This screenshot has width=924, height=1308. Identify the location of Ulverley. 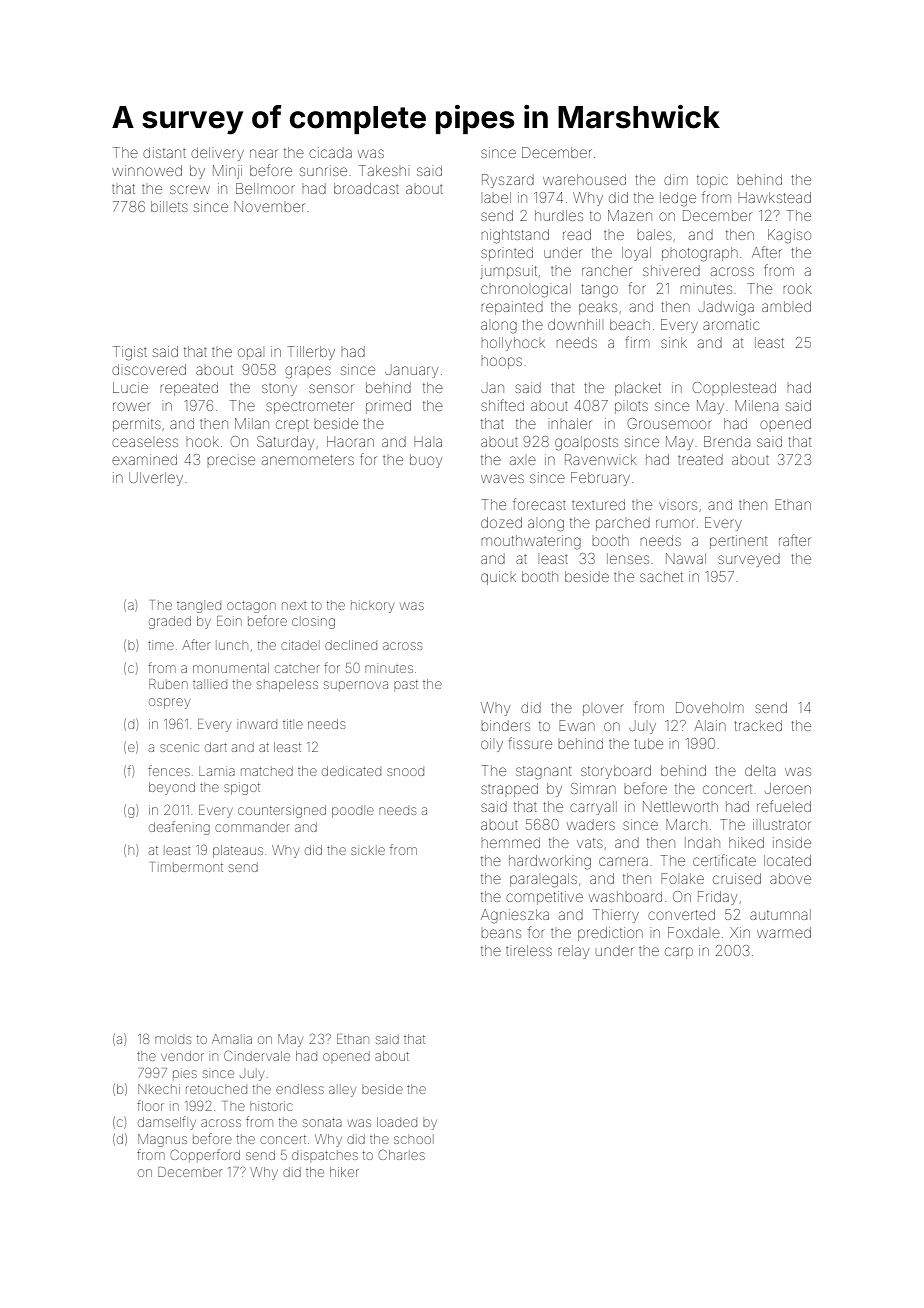
(156, 479).
